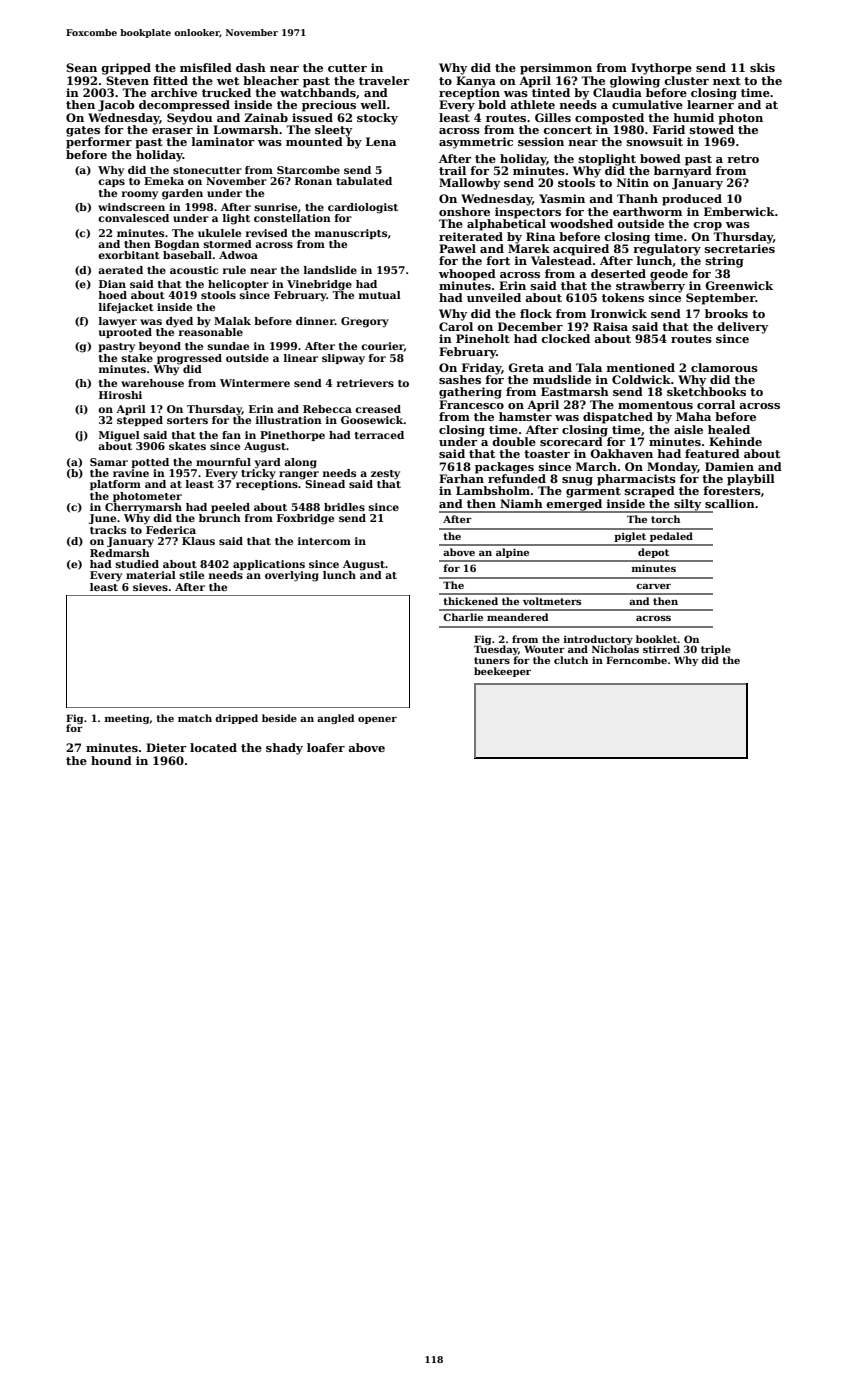 The width and height of the screenshot is (849, 1400). Describe the element at coordinates (716, 650) in the screenshot. I see `triple` at that location.
